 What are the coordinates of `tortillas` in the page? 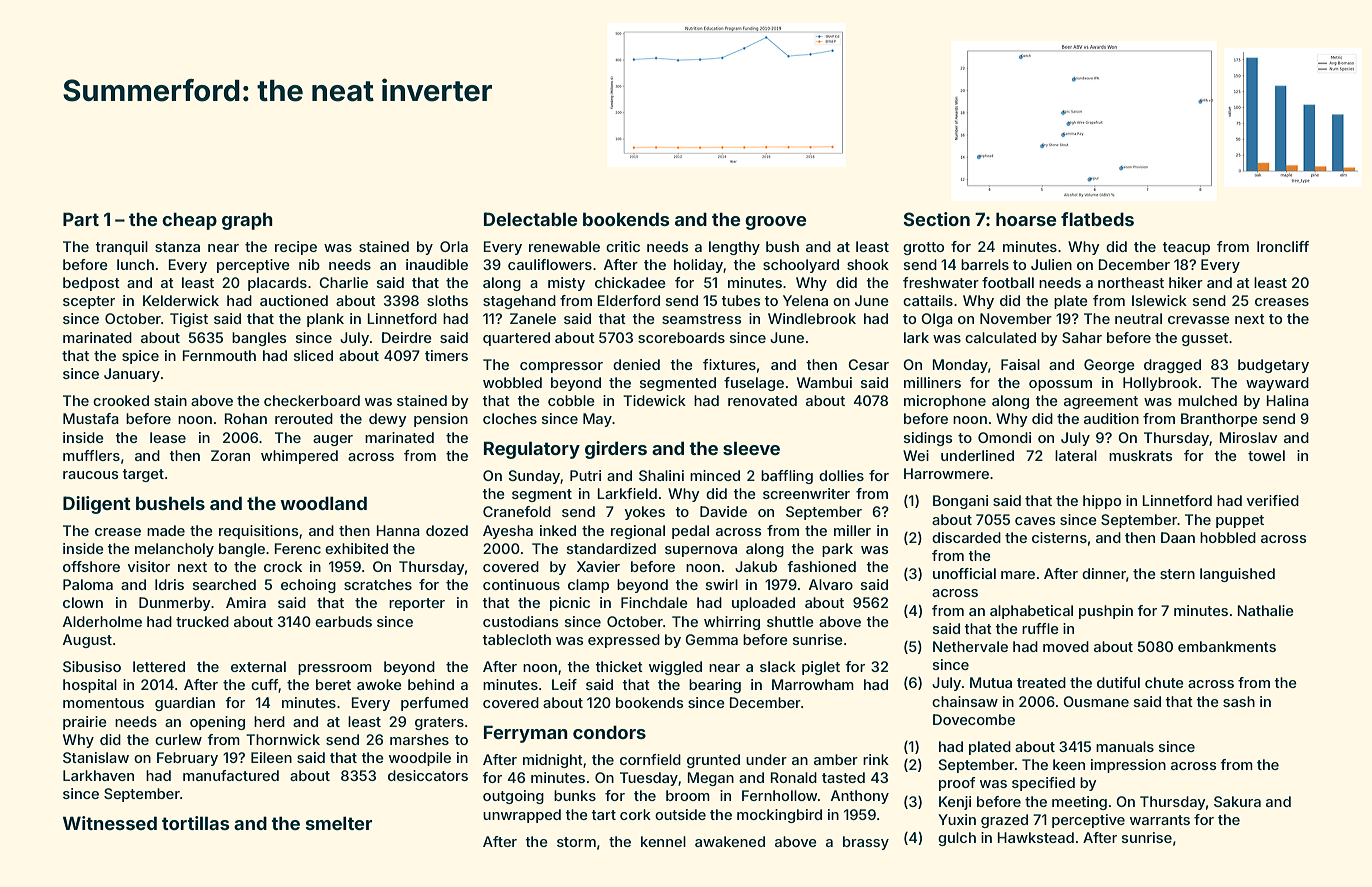 It's located at (195, 823).
